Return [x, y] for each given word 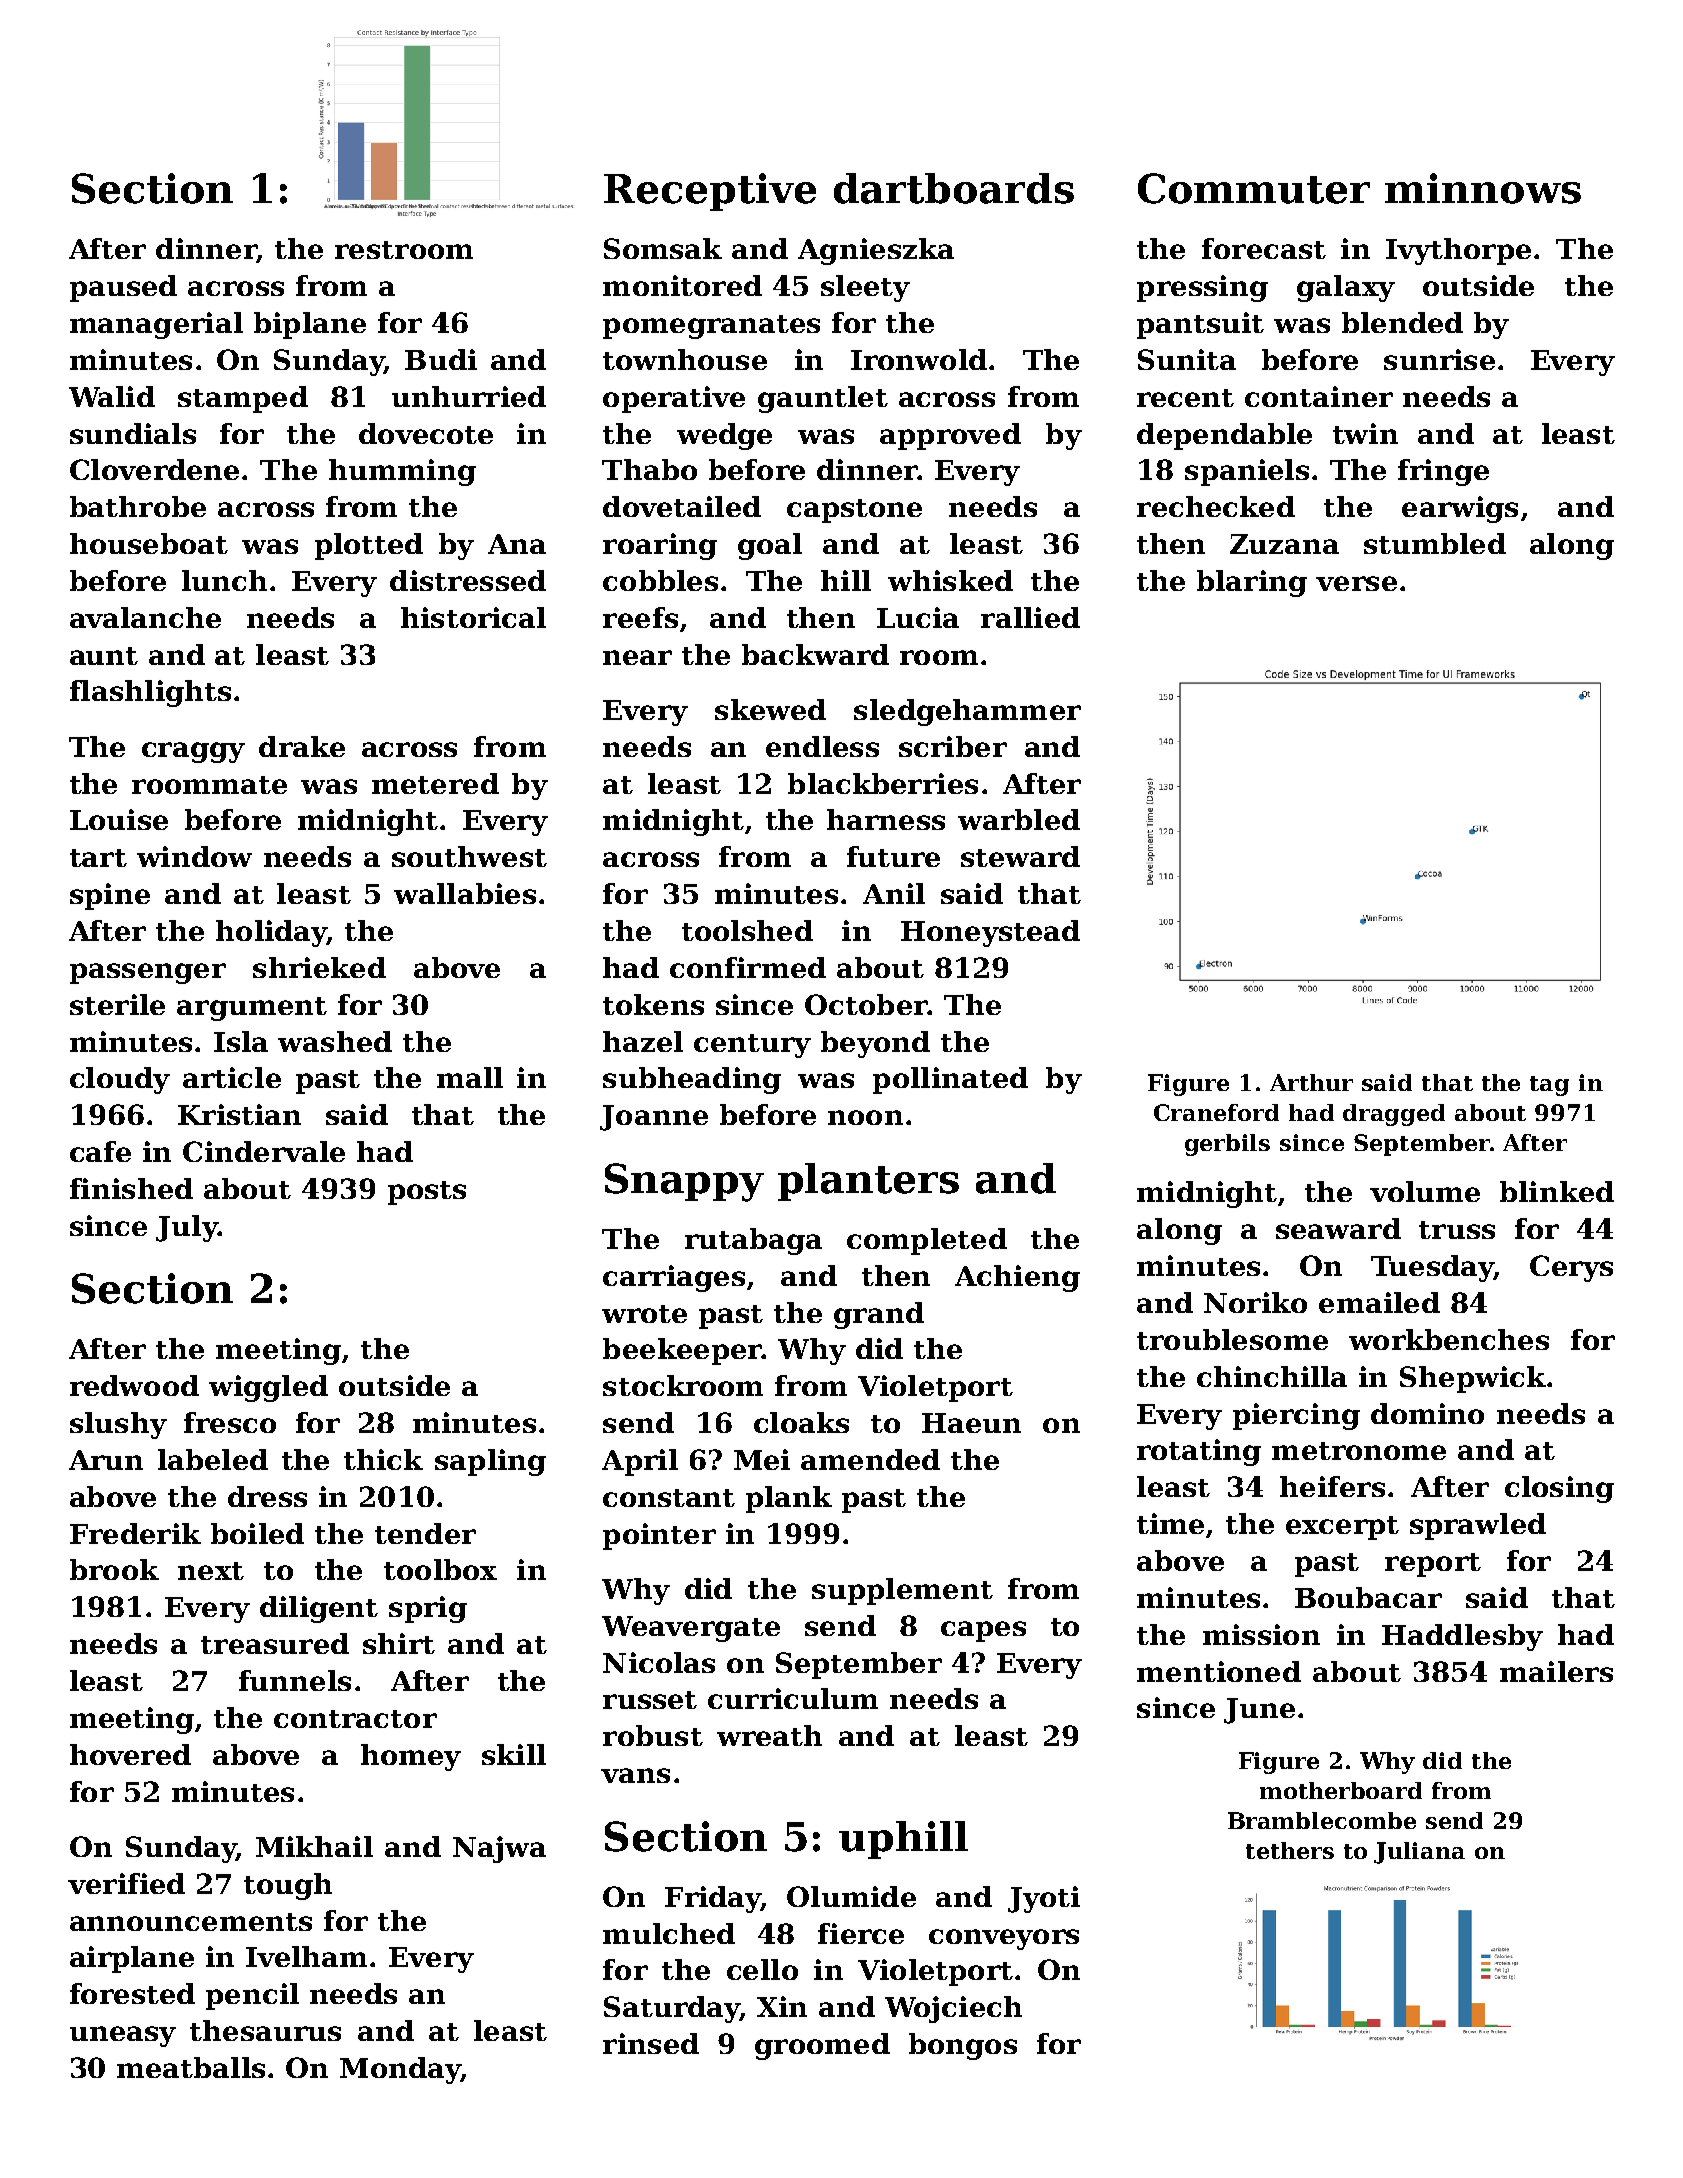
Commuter [1254, 188]
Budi [441, 359]
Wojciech [953, 2009]
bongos [963, 2046]
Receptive [710, 192]
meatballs [191, 2067]
